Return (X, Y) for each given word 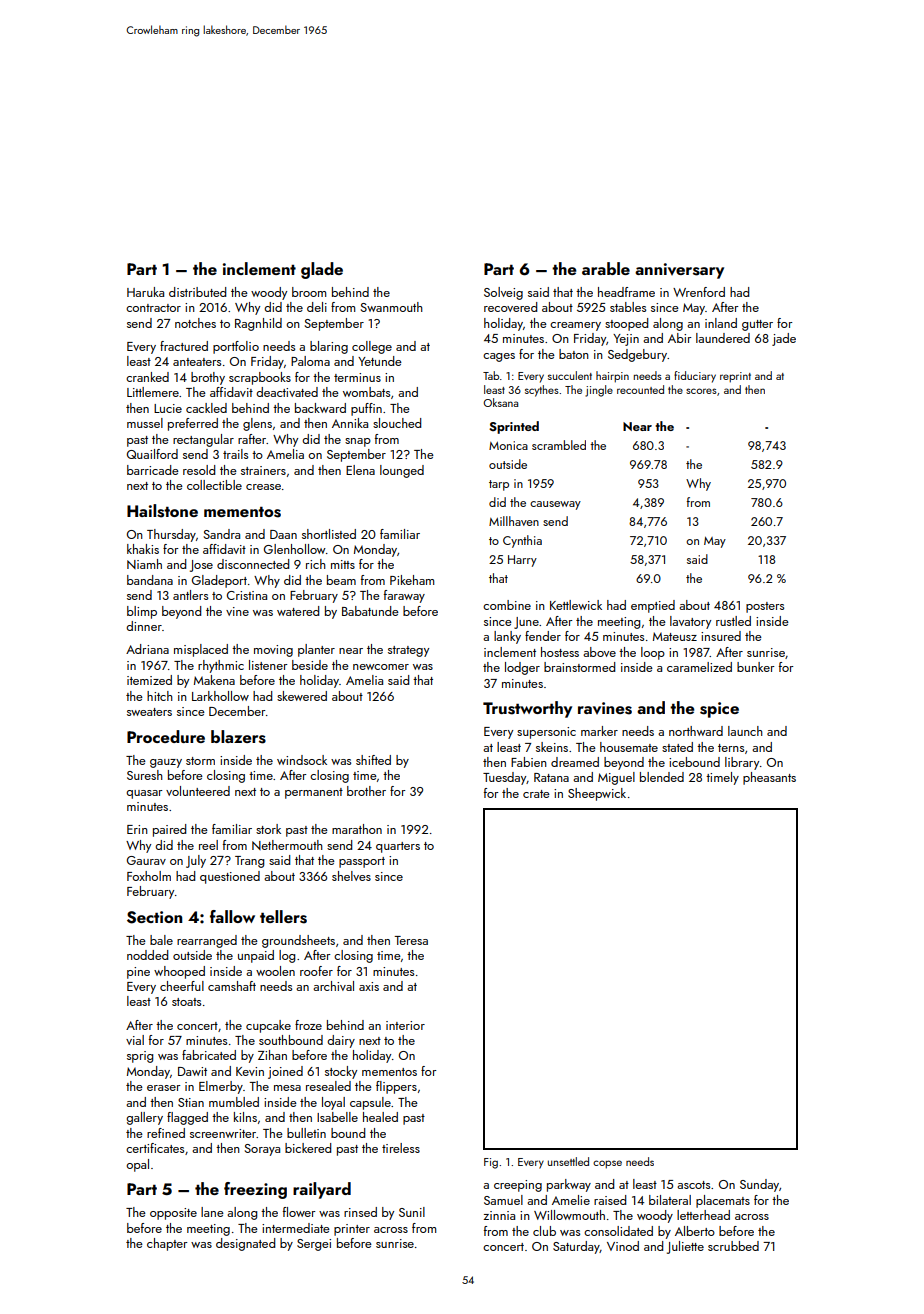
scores (701, 391)
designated (245, 1244)
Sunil (412, 1212)
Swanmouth (391, 307)
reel (208, 845)
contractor (153, 308)
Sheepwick (597, 794)
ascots (693, 1185)
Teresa (411, 940)
